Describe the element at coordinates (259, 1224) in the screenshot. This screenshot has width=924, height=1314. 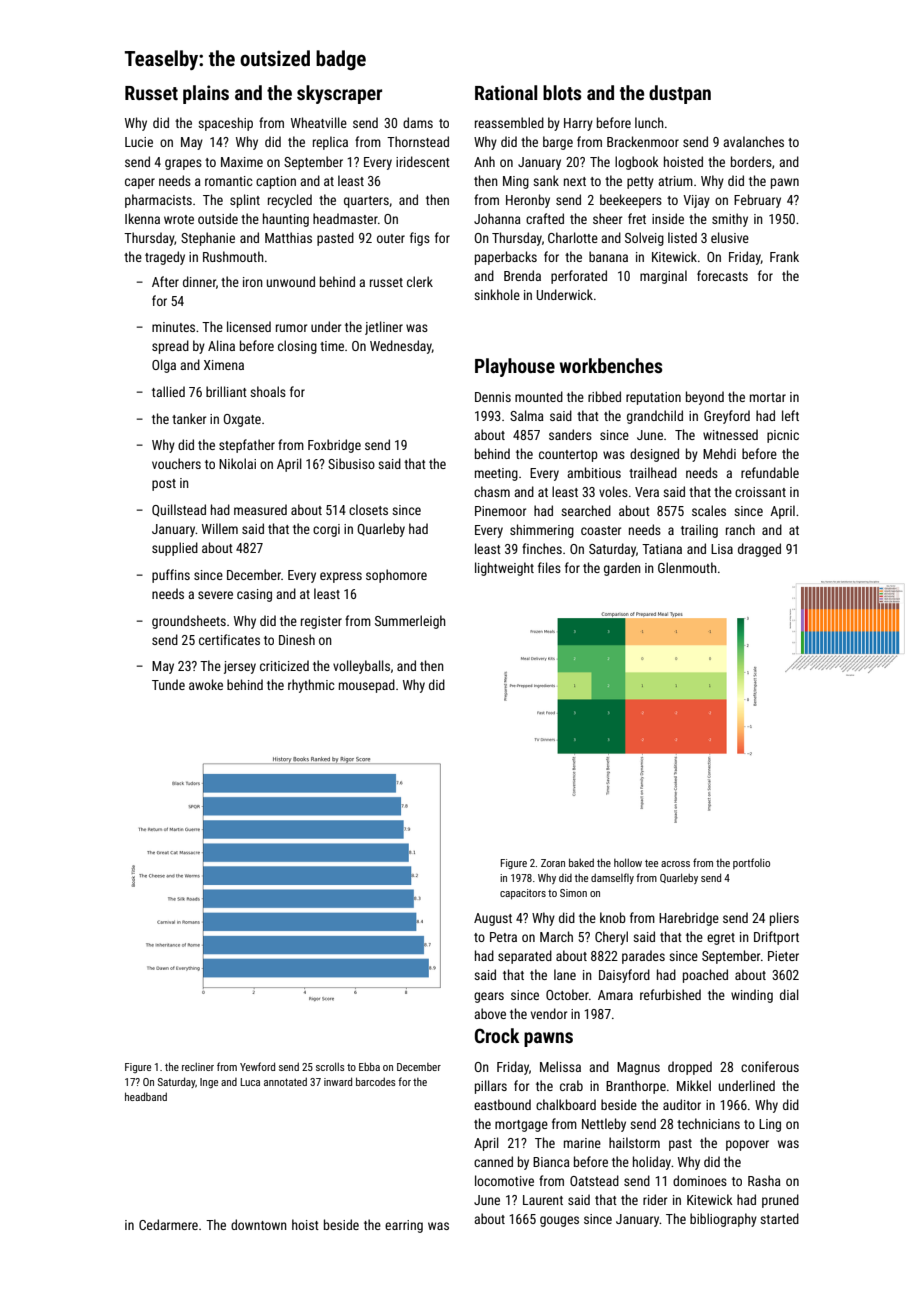
I see `downtown` at that location.
